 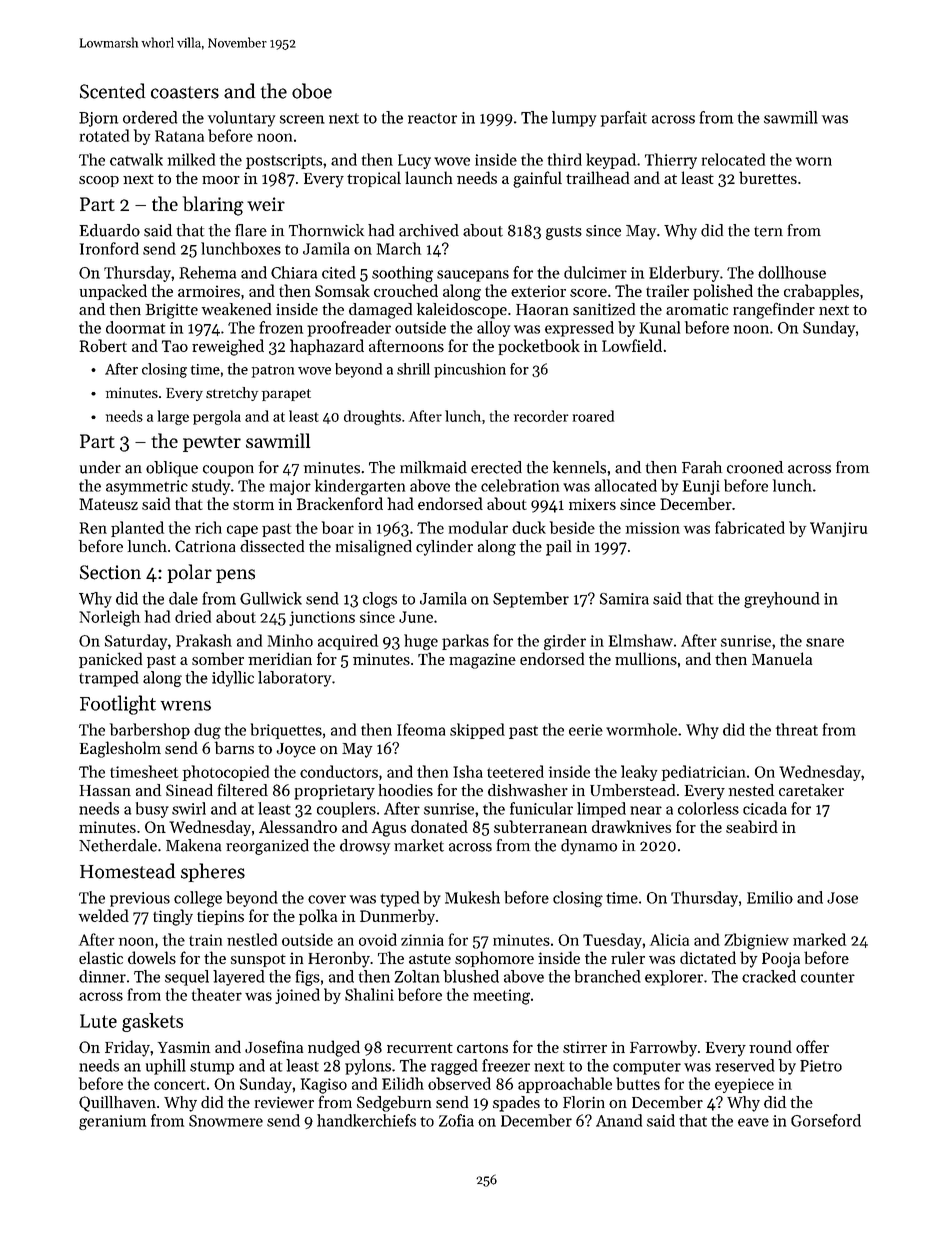 What do you see at coordinates (782, 600) in the page?
I see `greyhound` at bounding box center [782, 600].
